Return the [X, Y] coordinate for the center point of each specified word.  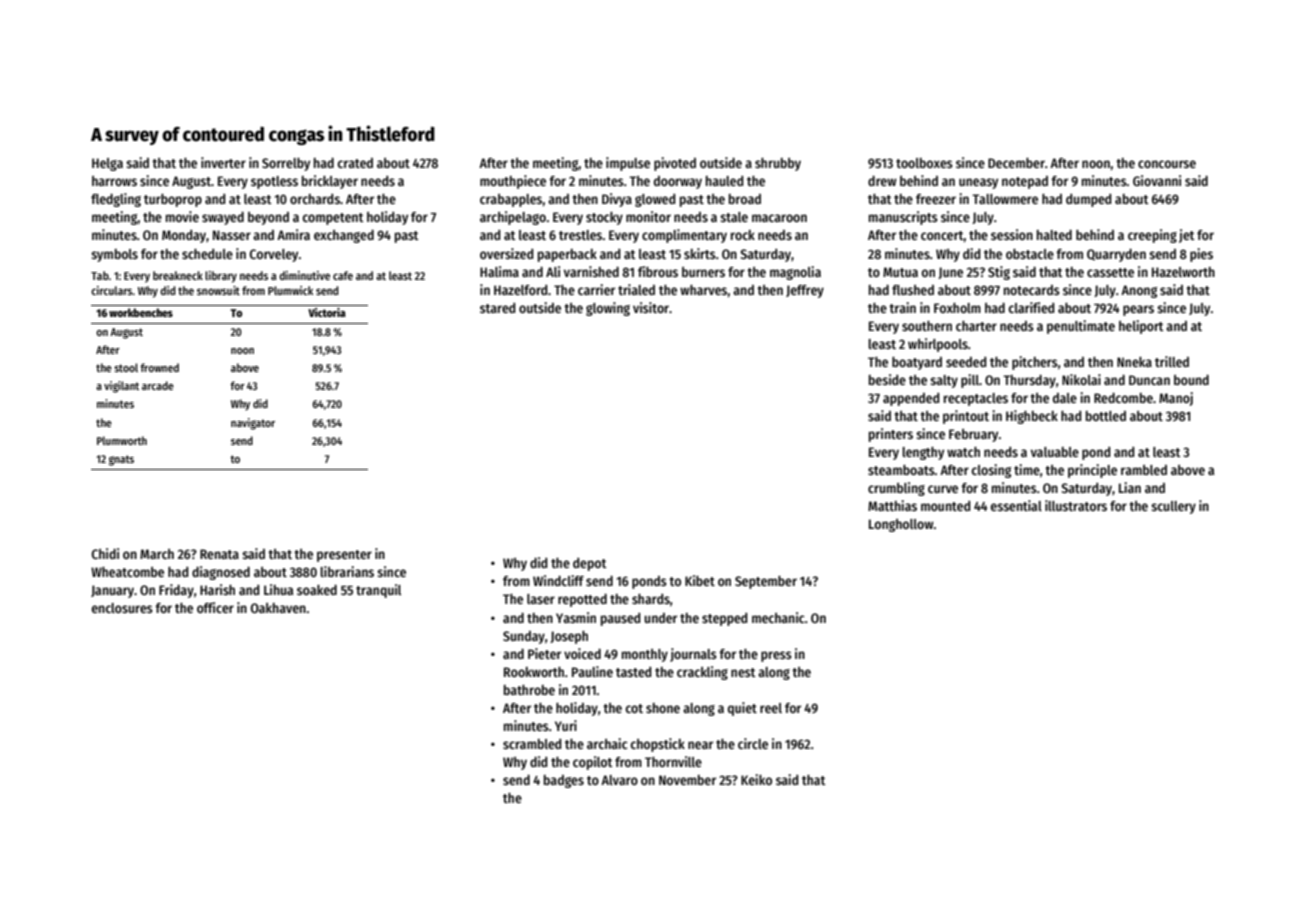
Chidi [105, 553]
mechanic [778, 617]
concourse [1167, 164]
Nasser [232, 235]
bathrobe [529, 690]
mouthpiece [513, 182]
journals [693, 655]
